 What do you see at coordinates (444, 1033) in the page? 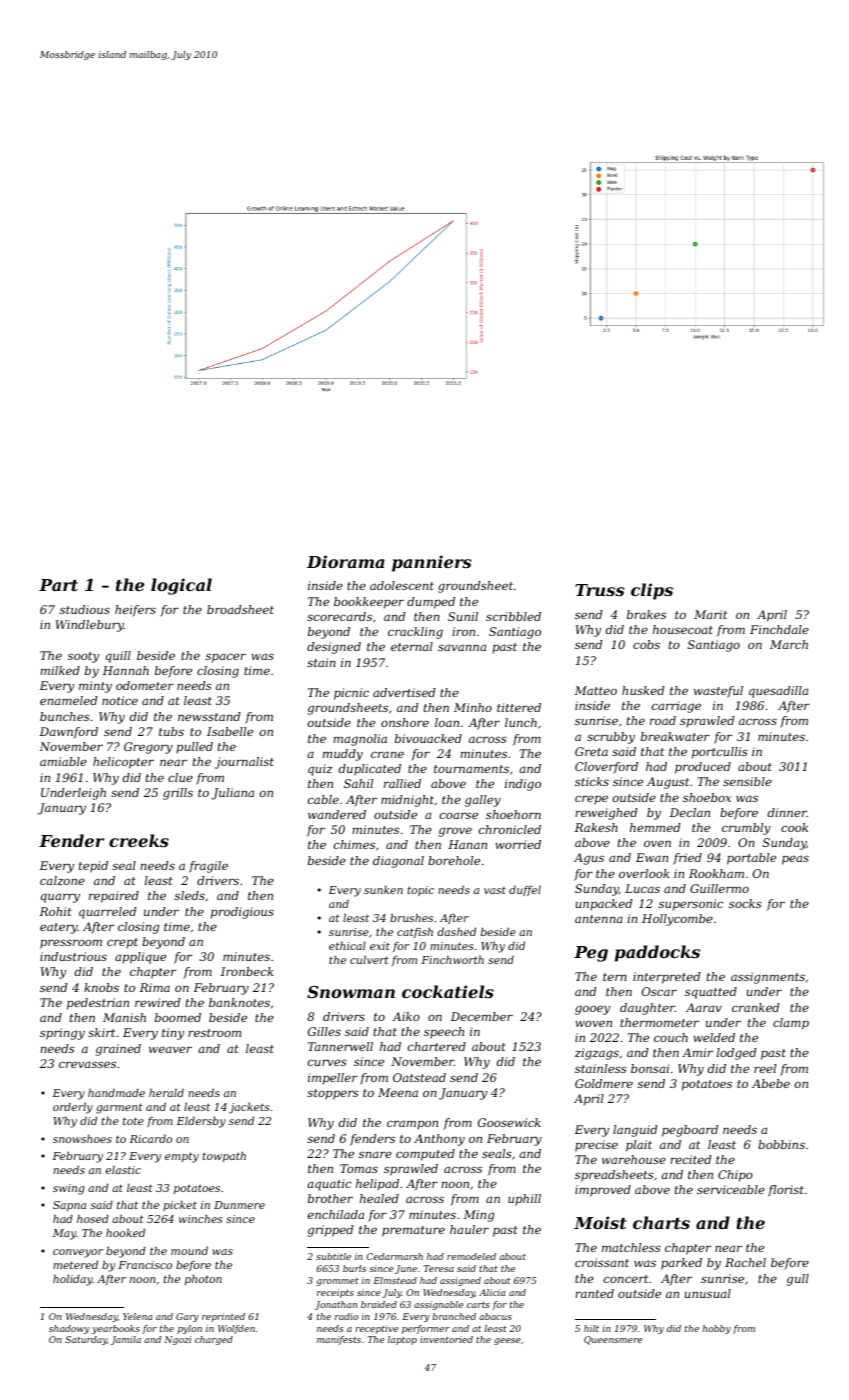
I see `speech` at bounding box center [444, 1033].
